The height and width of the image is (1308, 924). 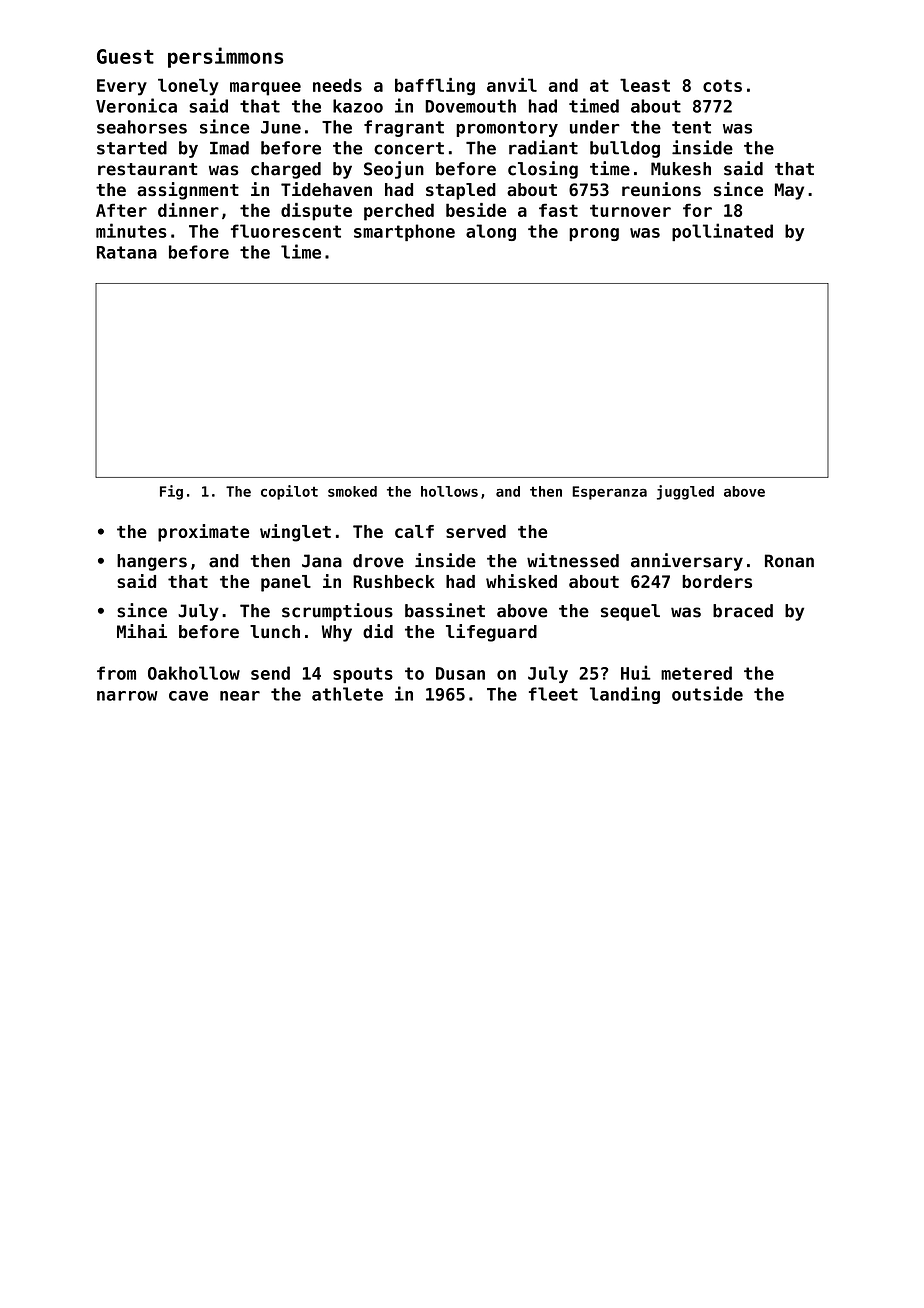 What do you see at coordinates (491, 232) in the image?
I see `along` at bounding box center [491, 232].
